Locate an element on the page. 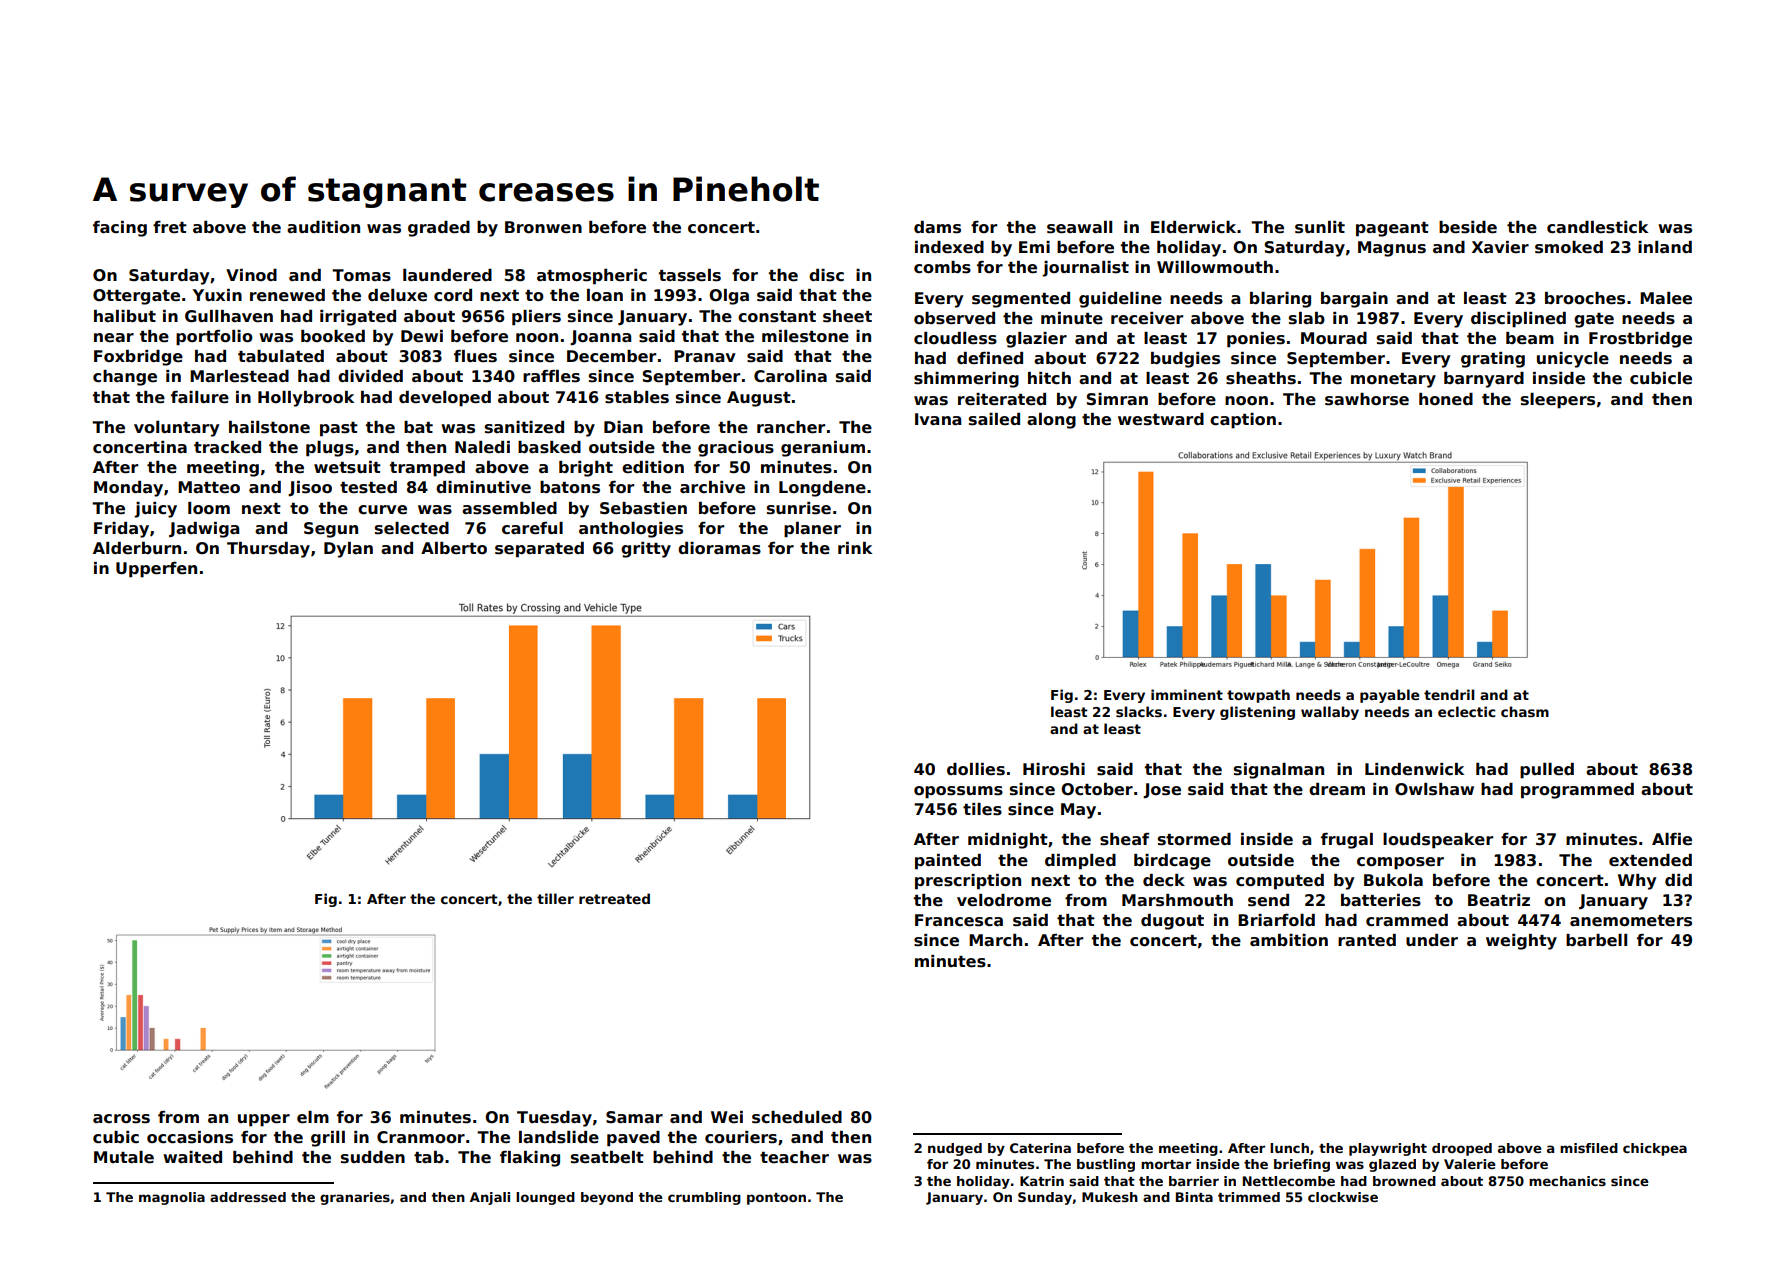 This page has width=1786, height=1263. granaries is located at coordinates (355, 1198).
